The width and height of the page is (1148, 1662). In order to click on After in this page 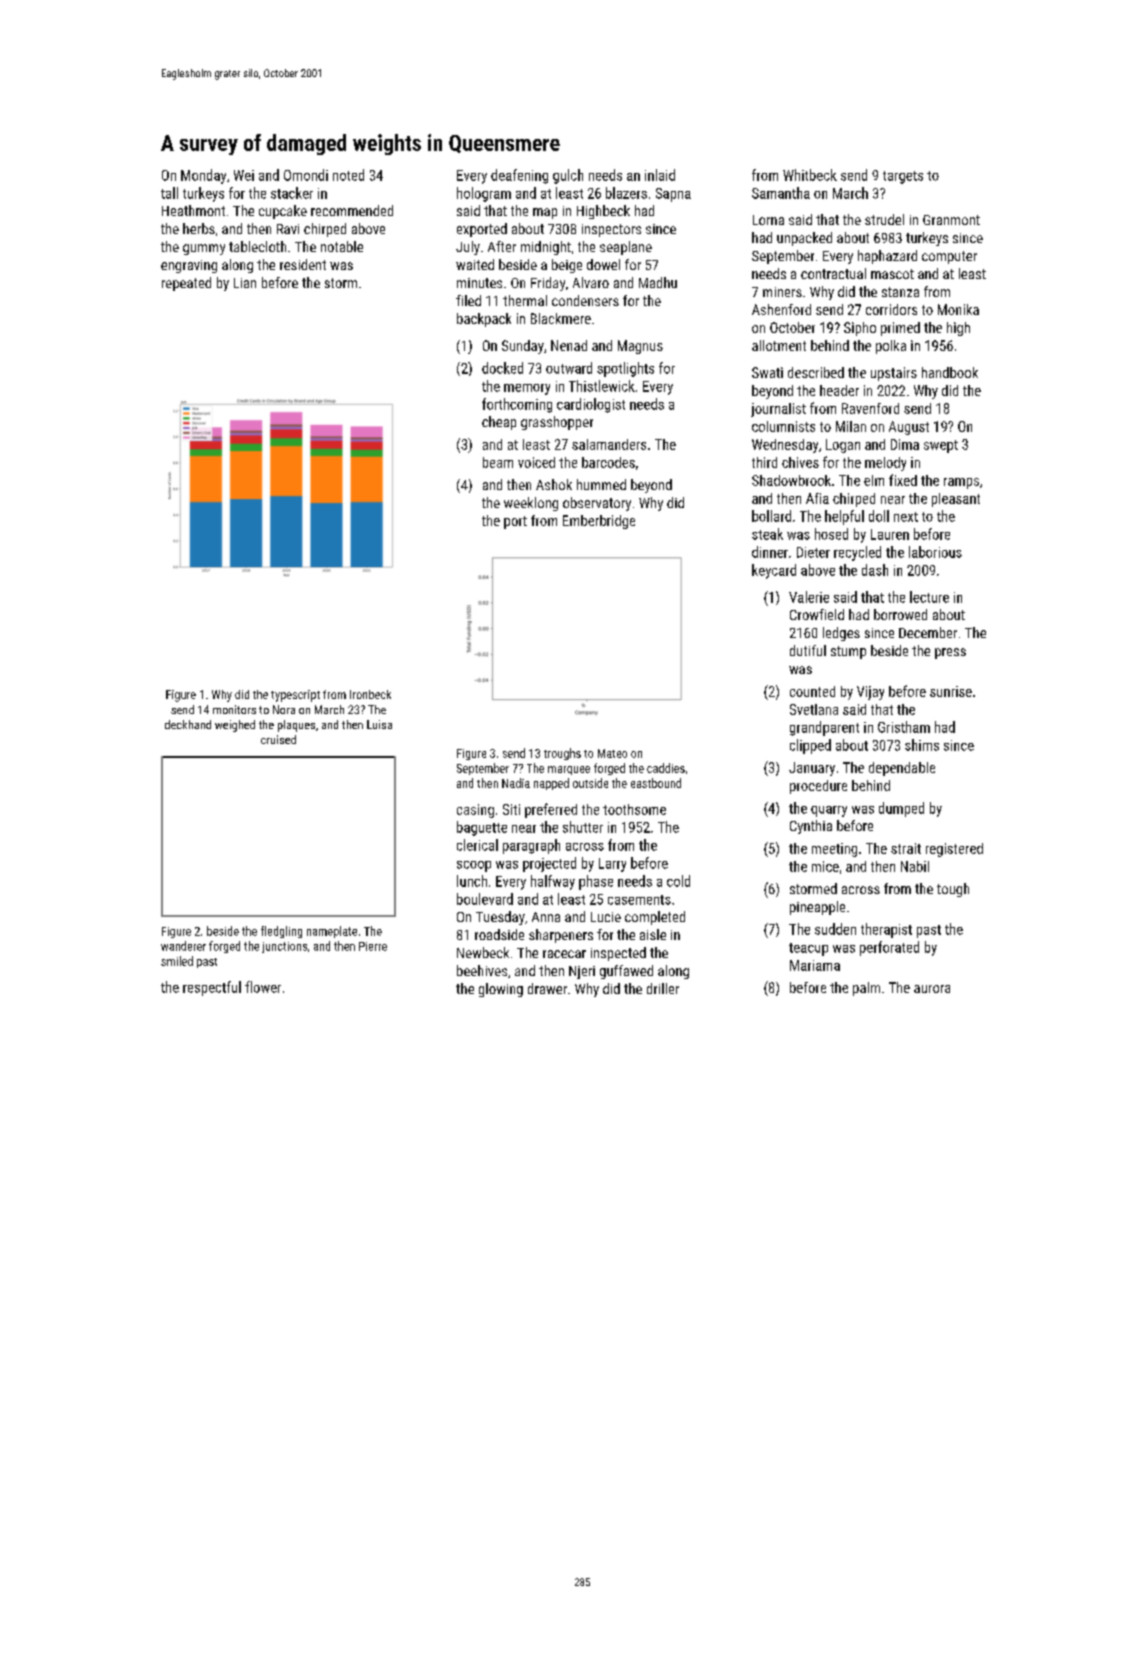, I will do `click(502, 246)`.
